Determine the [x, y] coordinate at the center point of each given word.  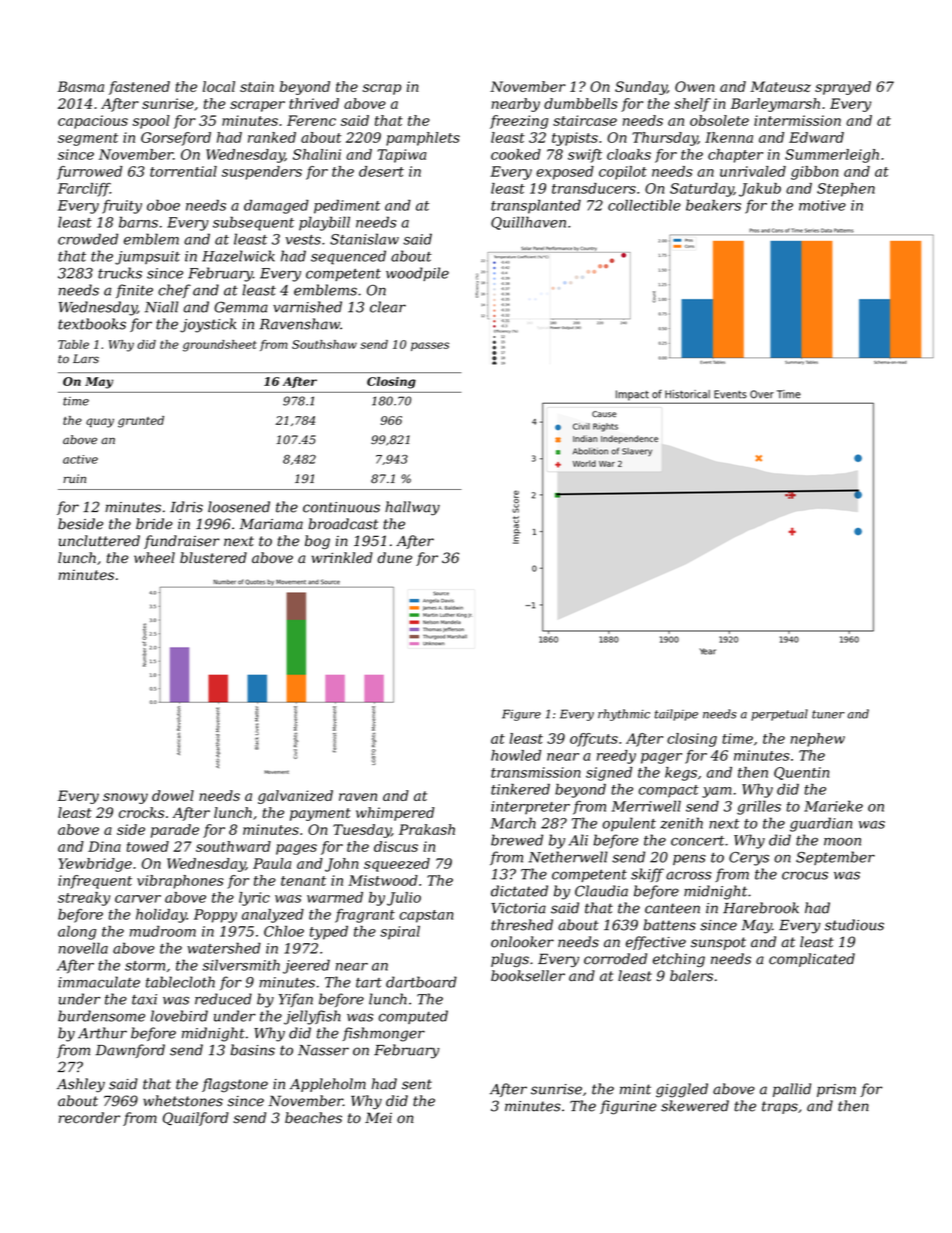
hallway [412, 508]
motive [822, 205]
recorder [89, 1118]
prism [836, 1090]
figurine [628, 1107]
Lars [86, 359]
